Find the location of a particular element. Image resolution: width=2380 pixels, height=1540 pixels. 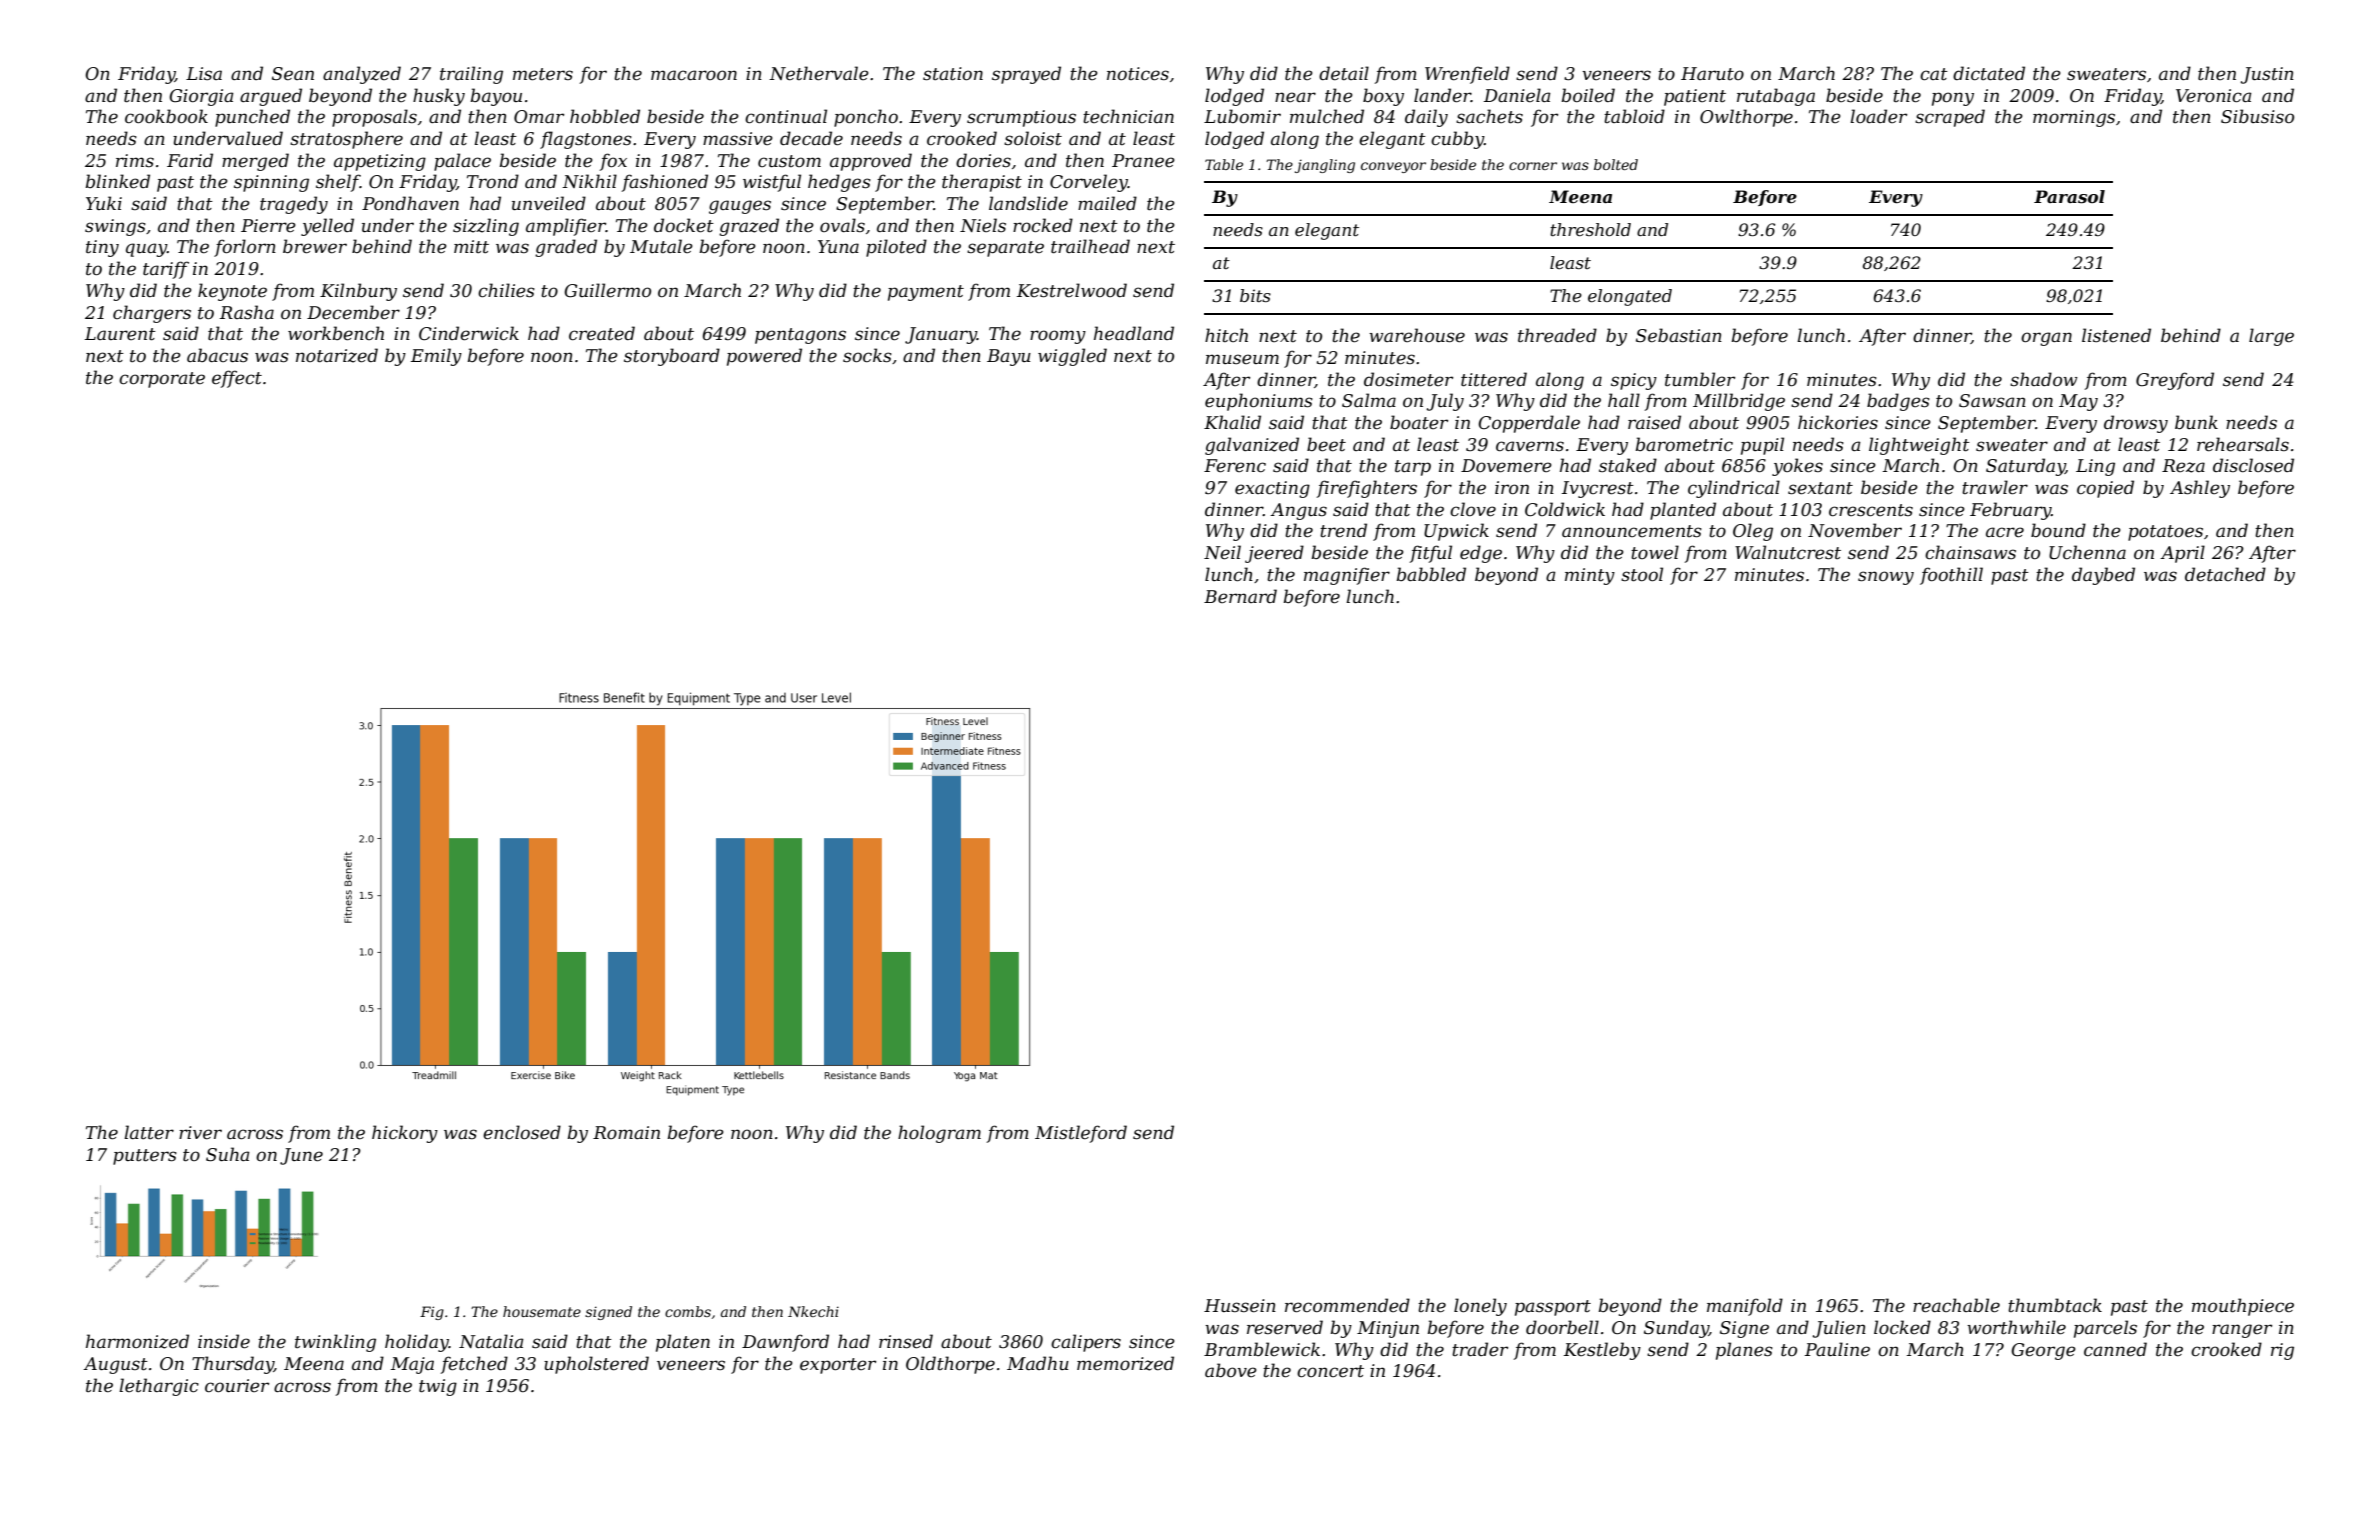

Mistleford is located at coordinates (1081, 1134).
